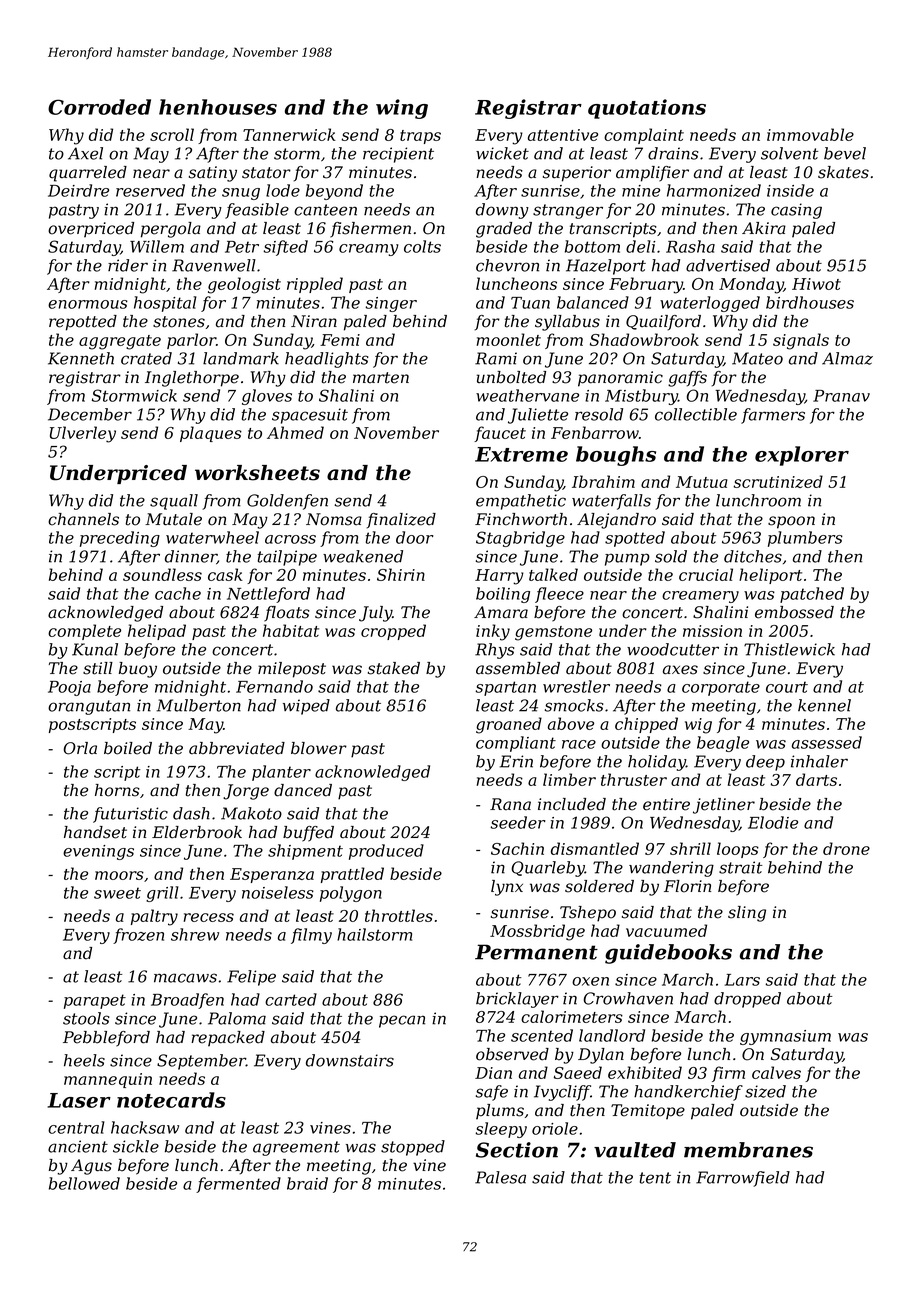  I want to click on stopped, so click(413, 1148).
